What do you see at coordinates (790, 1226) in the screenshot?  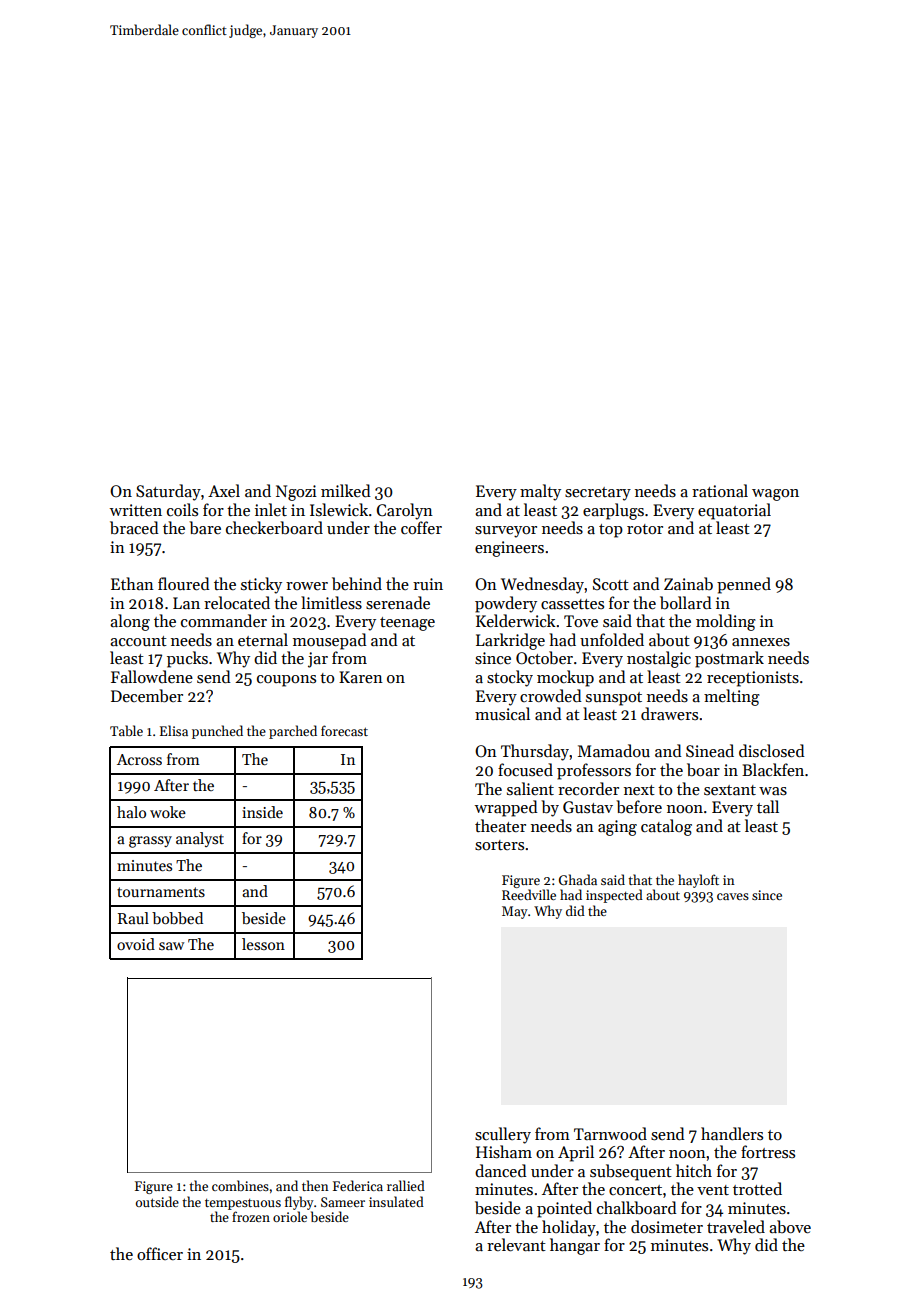 I see `above` at bounding box center [790, 1226].
